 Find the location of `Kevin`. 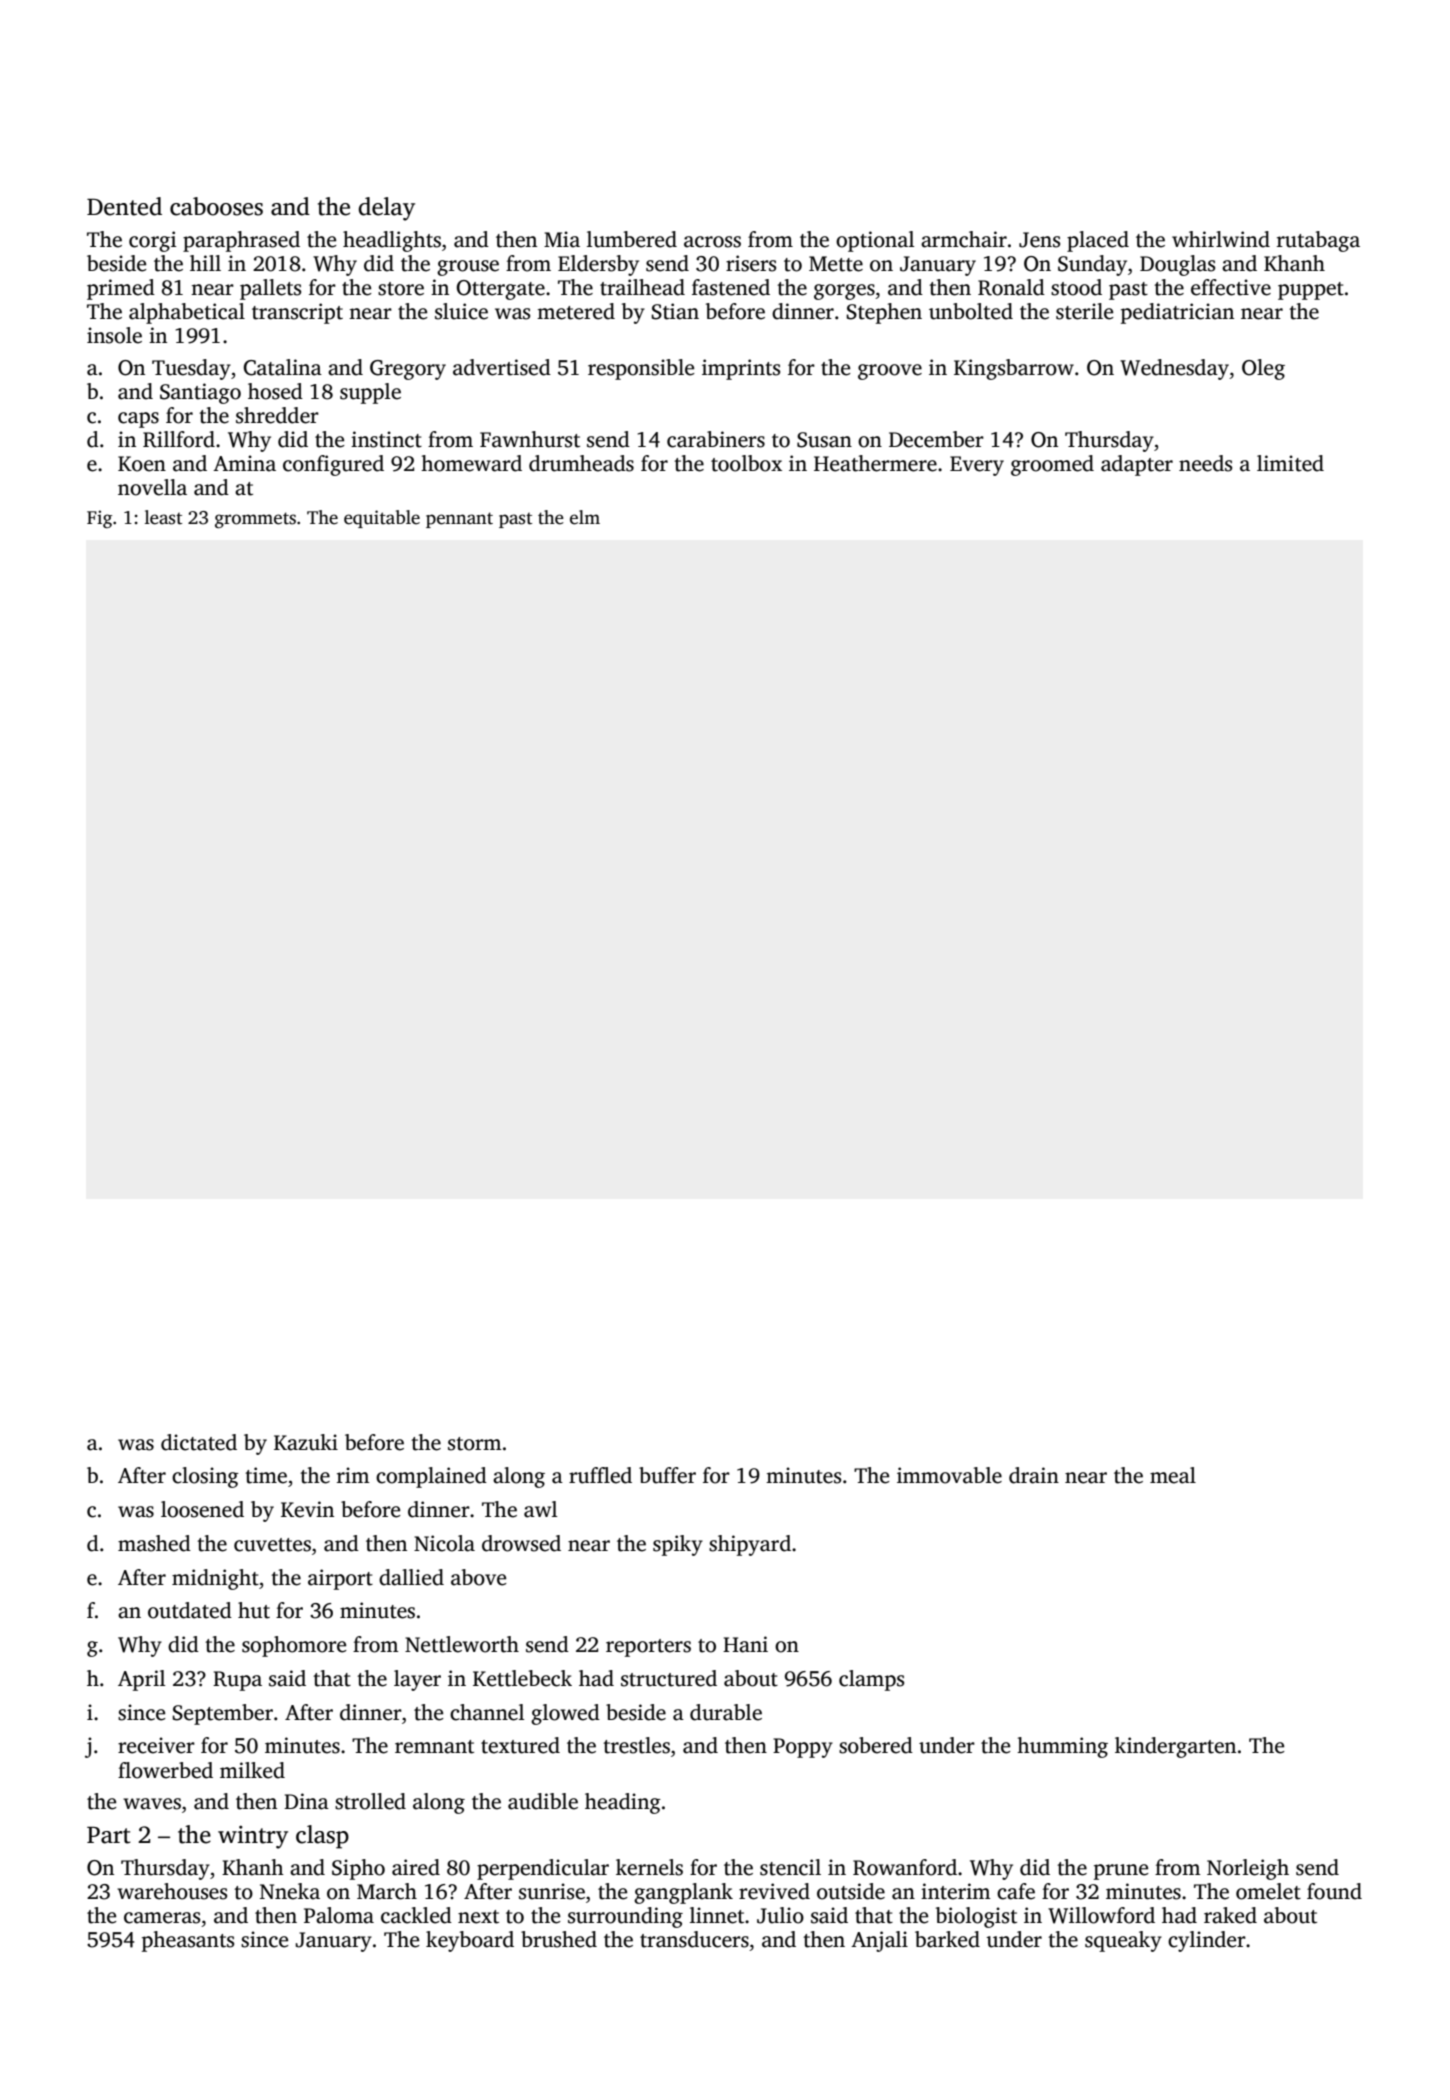

Kevin is located at coordinates (307, 1509).
